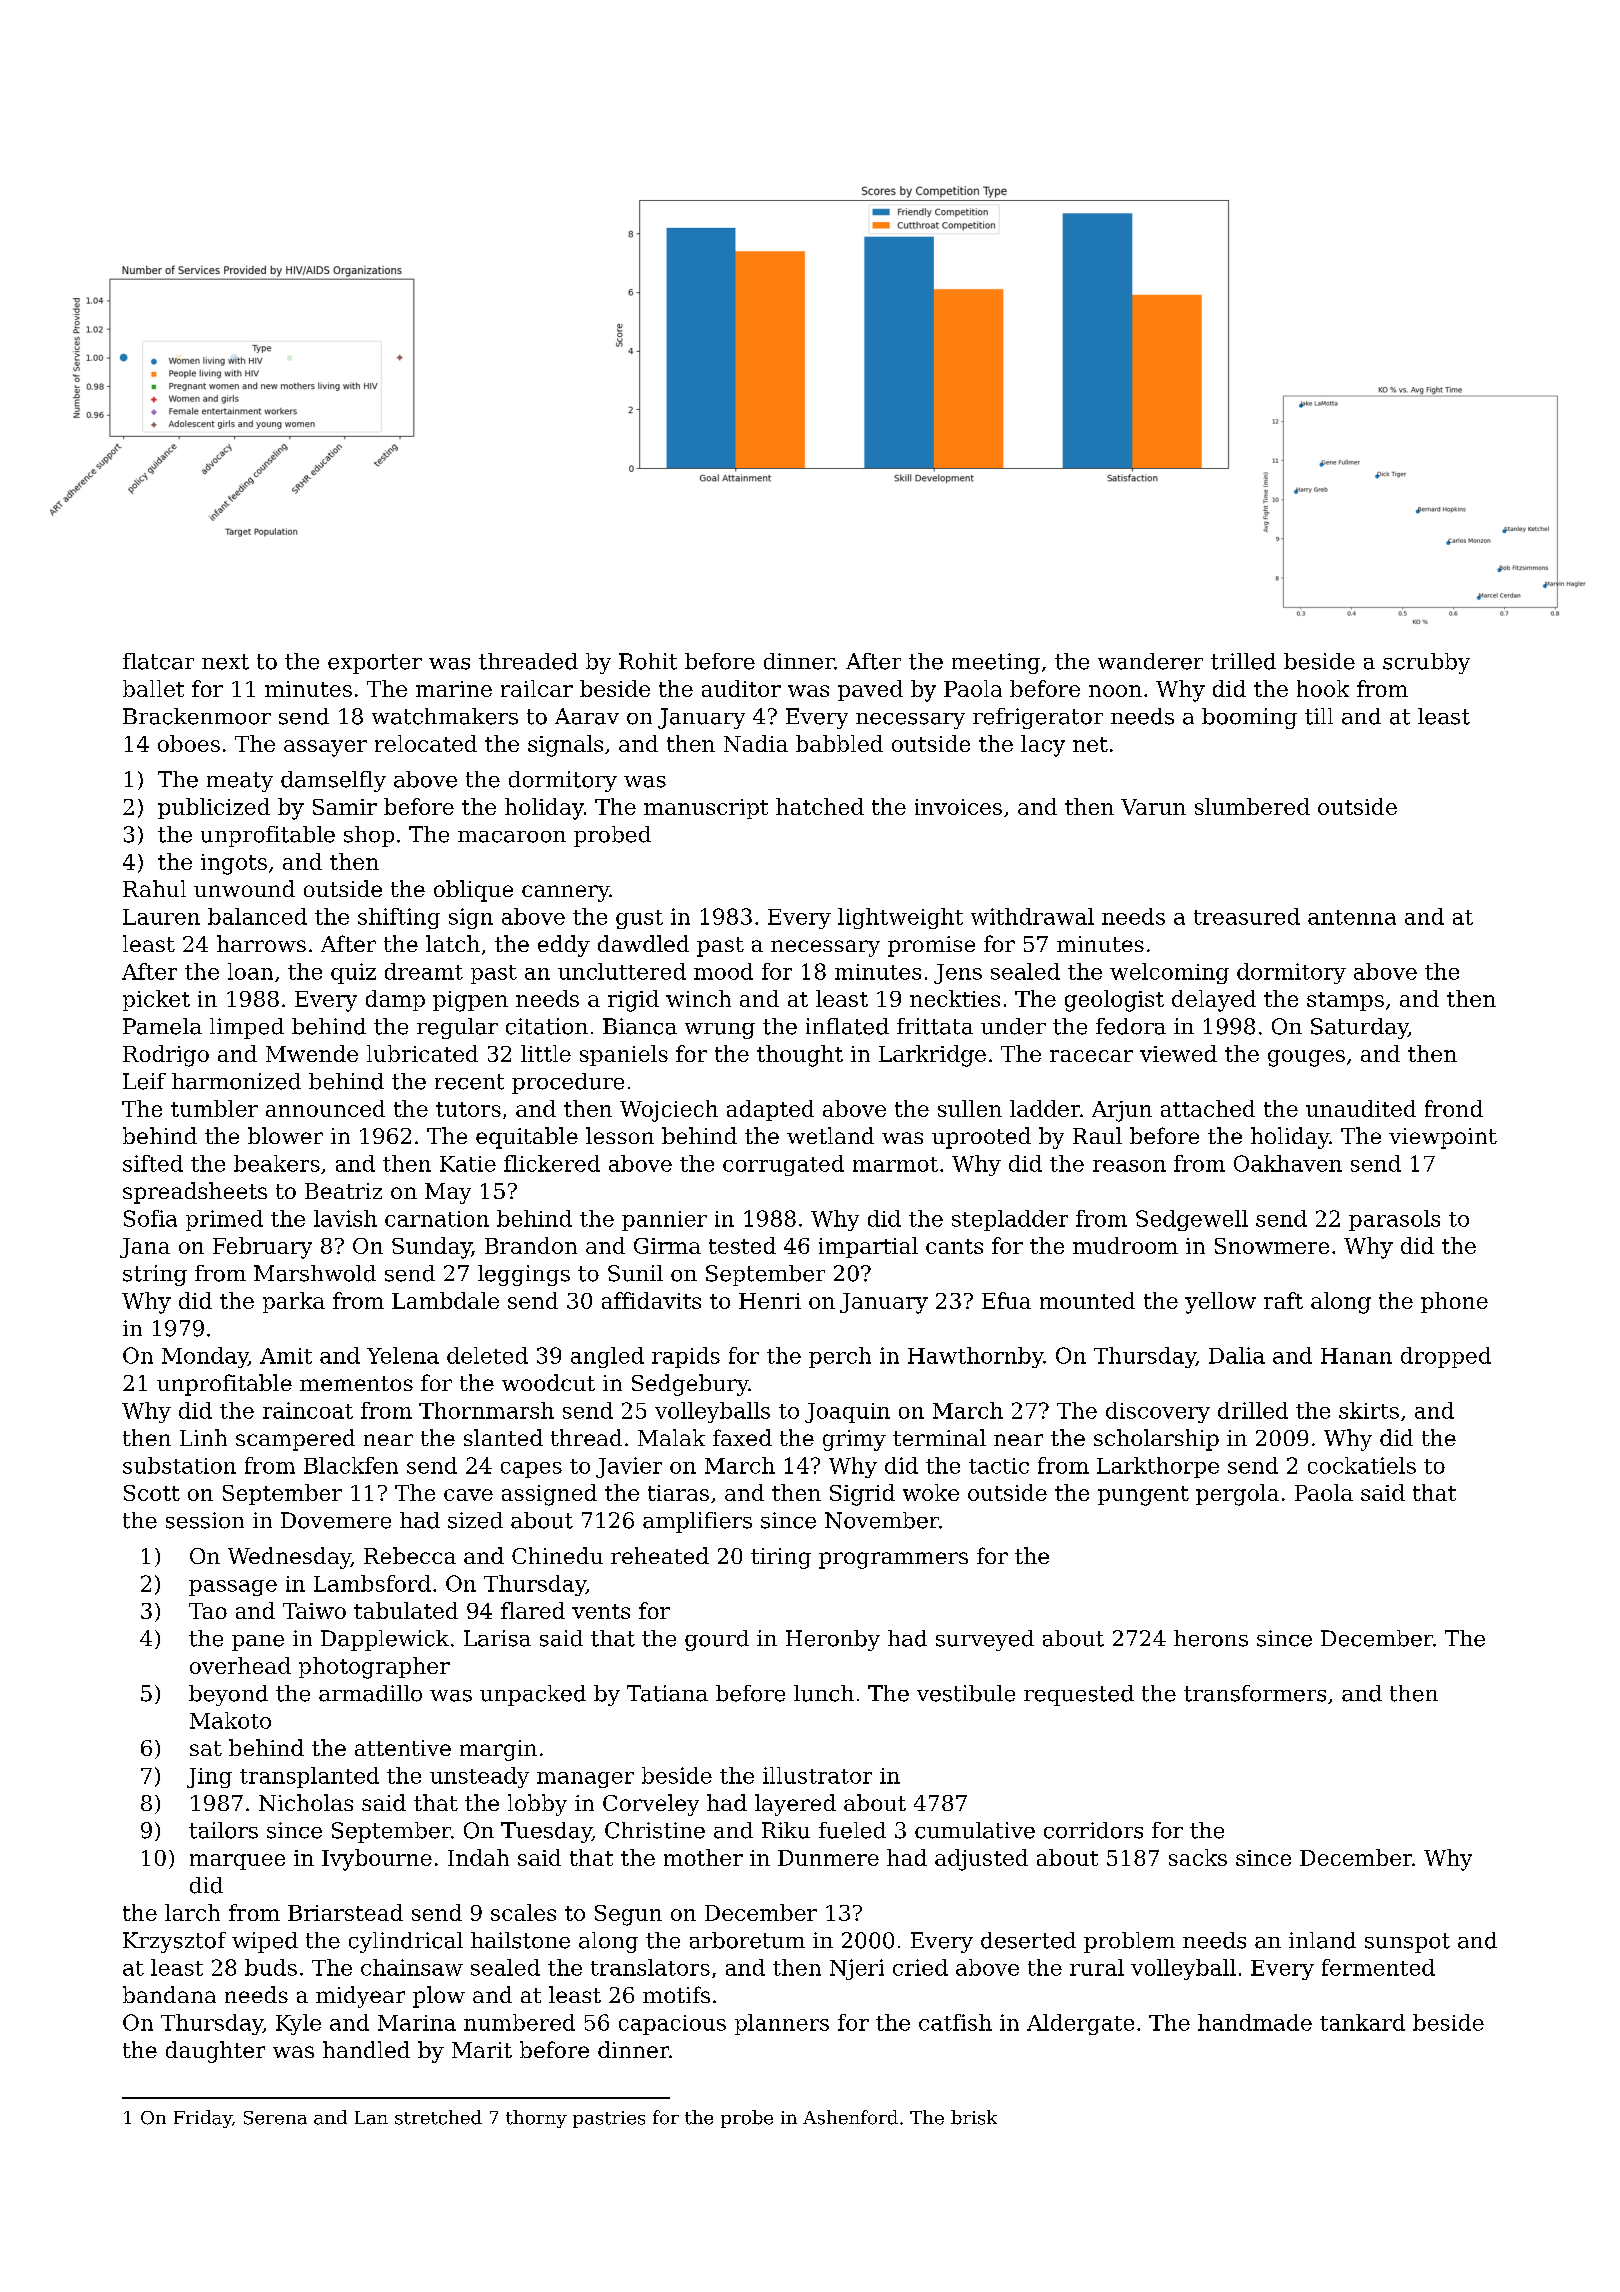  I want to click on Varun, so click(1153, 807).
